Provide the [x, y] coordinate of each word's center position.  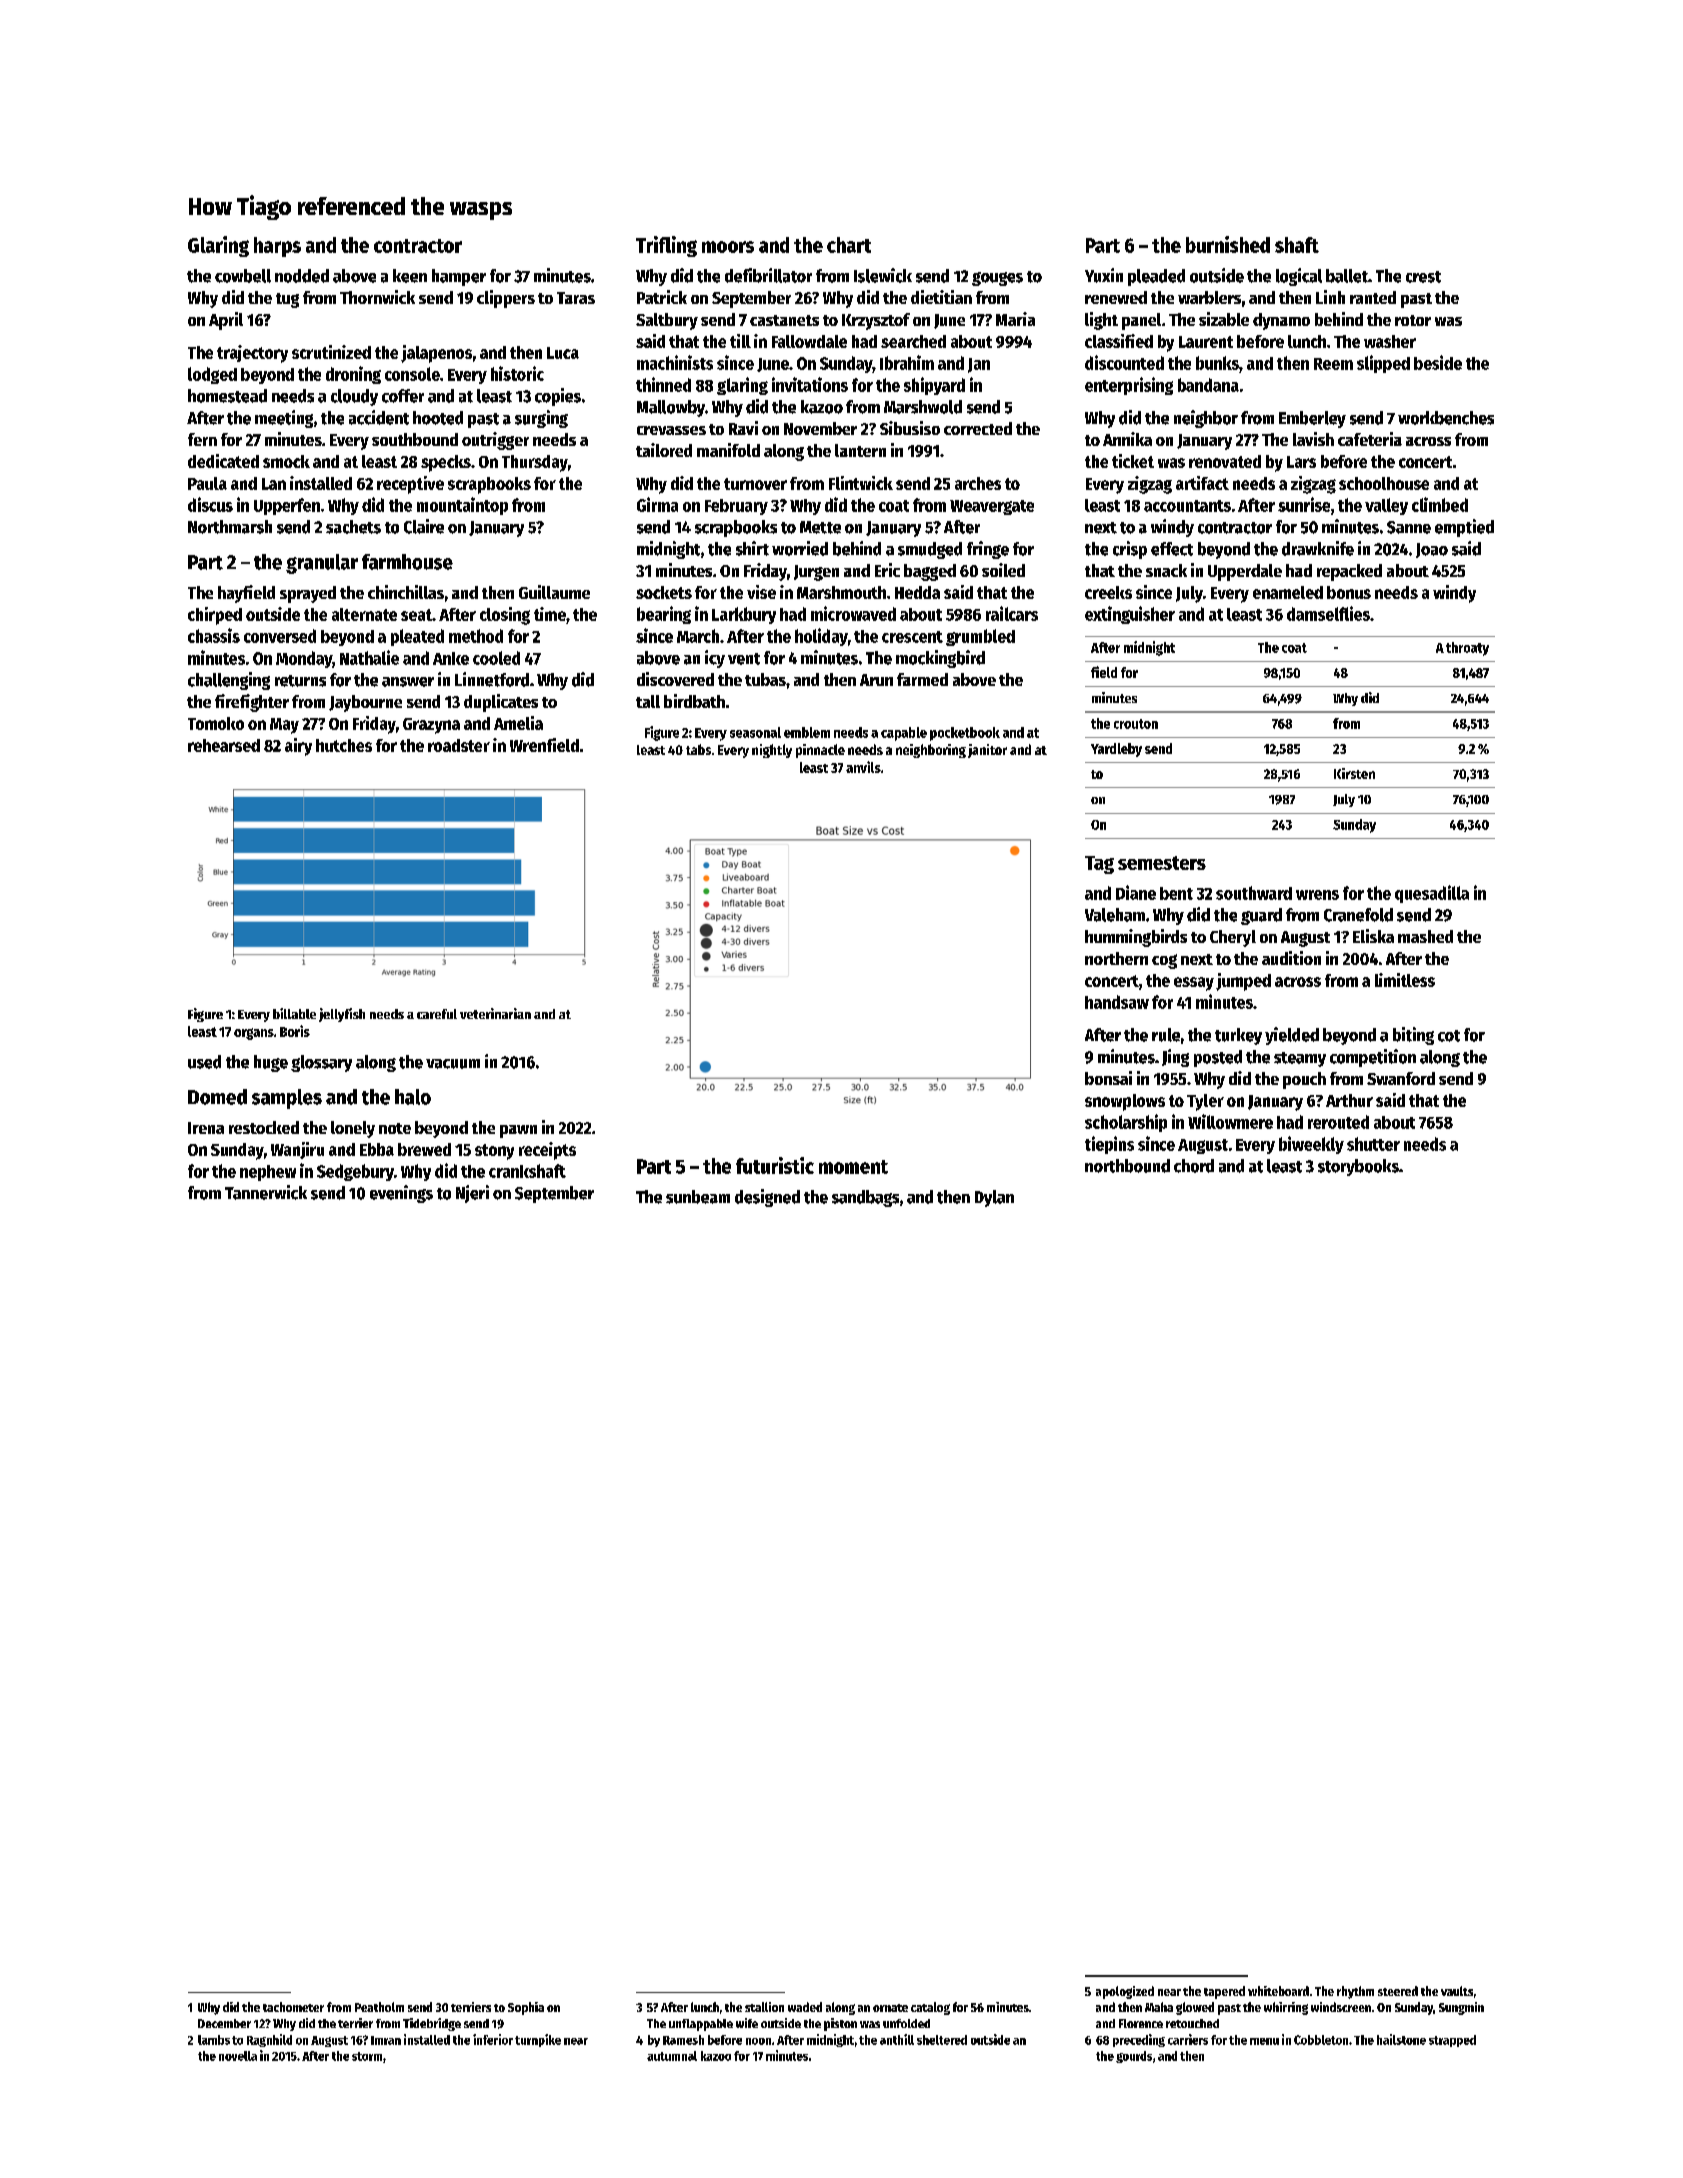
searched [913, 341]
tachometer [293, 2007]
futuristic [775, 1165]
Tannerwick [266, 1192]
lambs [214, 2040]
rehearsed [224, 745]
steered [1398, 1991]
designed [767, 1198]
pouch [1304, 1080]
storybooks [1358, 1167]
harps [277, 247]
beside [1438, 362]
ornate [890, 2008]
